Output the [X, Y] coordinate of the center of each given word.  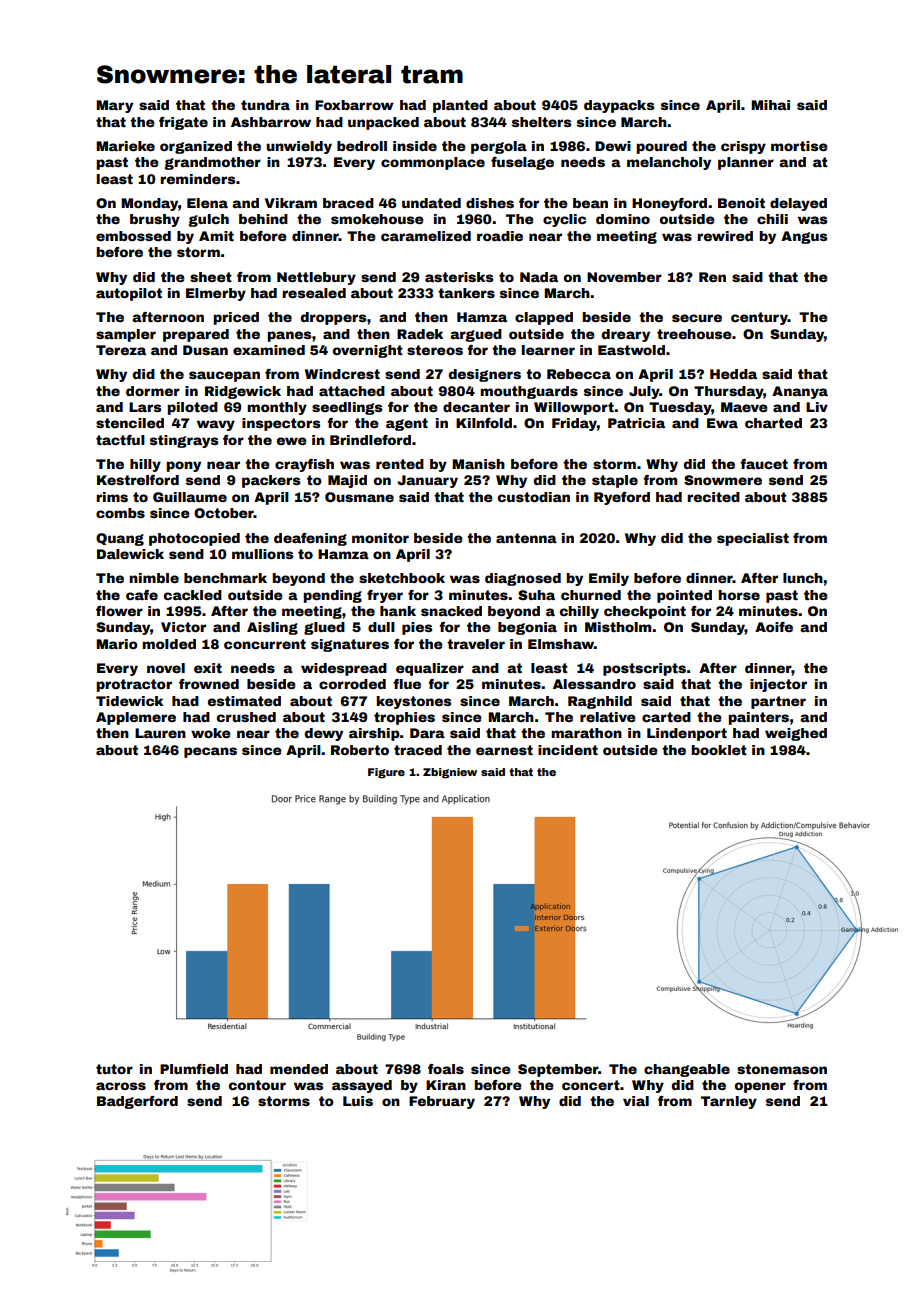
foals [446, 1069]
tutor [114, 1069]
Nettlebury [316, 278]
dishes [490, 203]
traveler [476, 644]
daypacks [619, 106]
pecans [210, 752]
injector [778, 685]
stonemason [782, 1069]
